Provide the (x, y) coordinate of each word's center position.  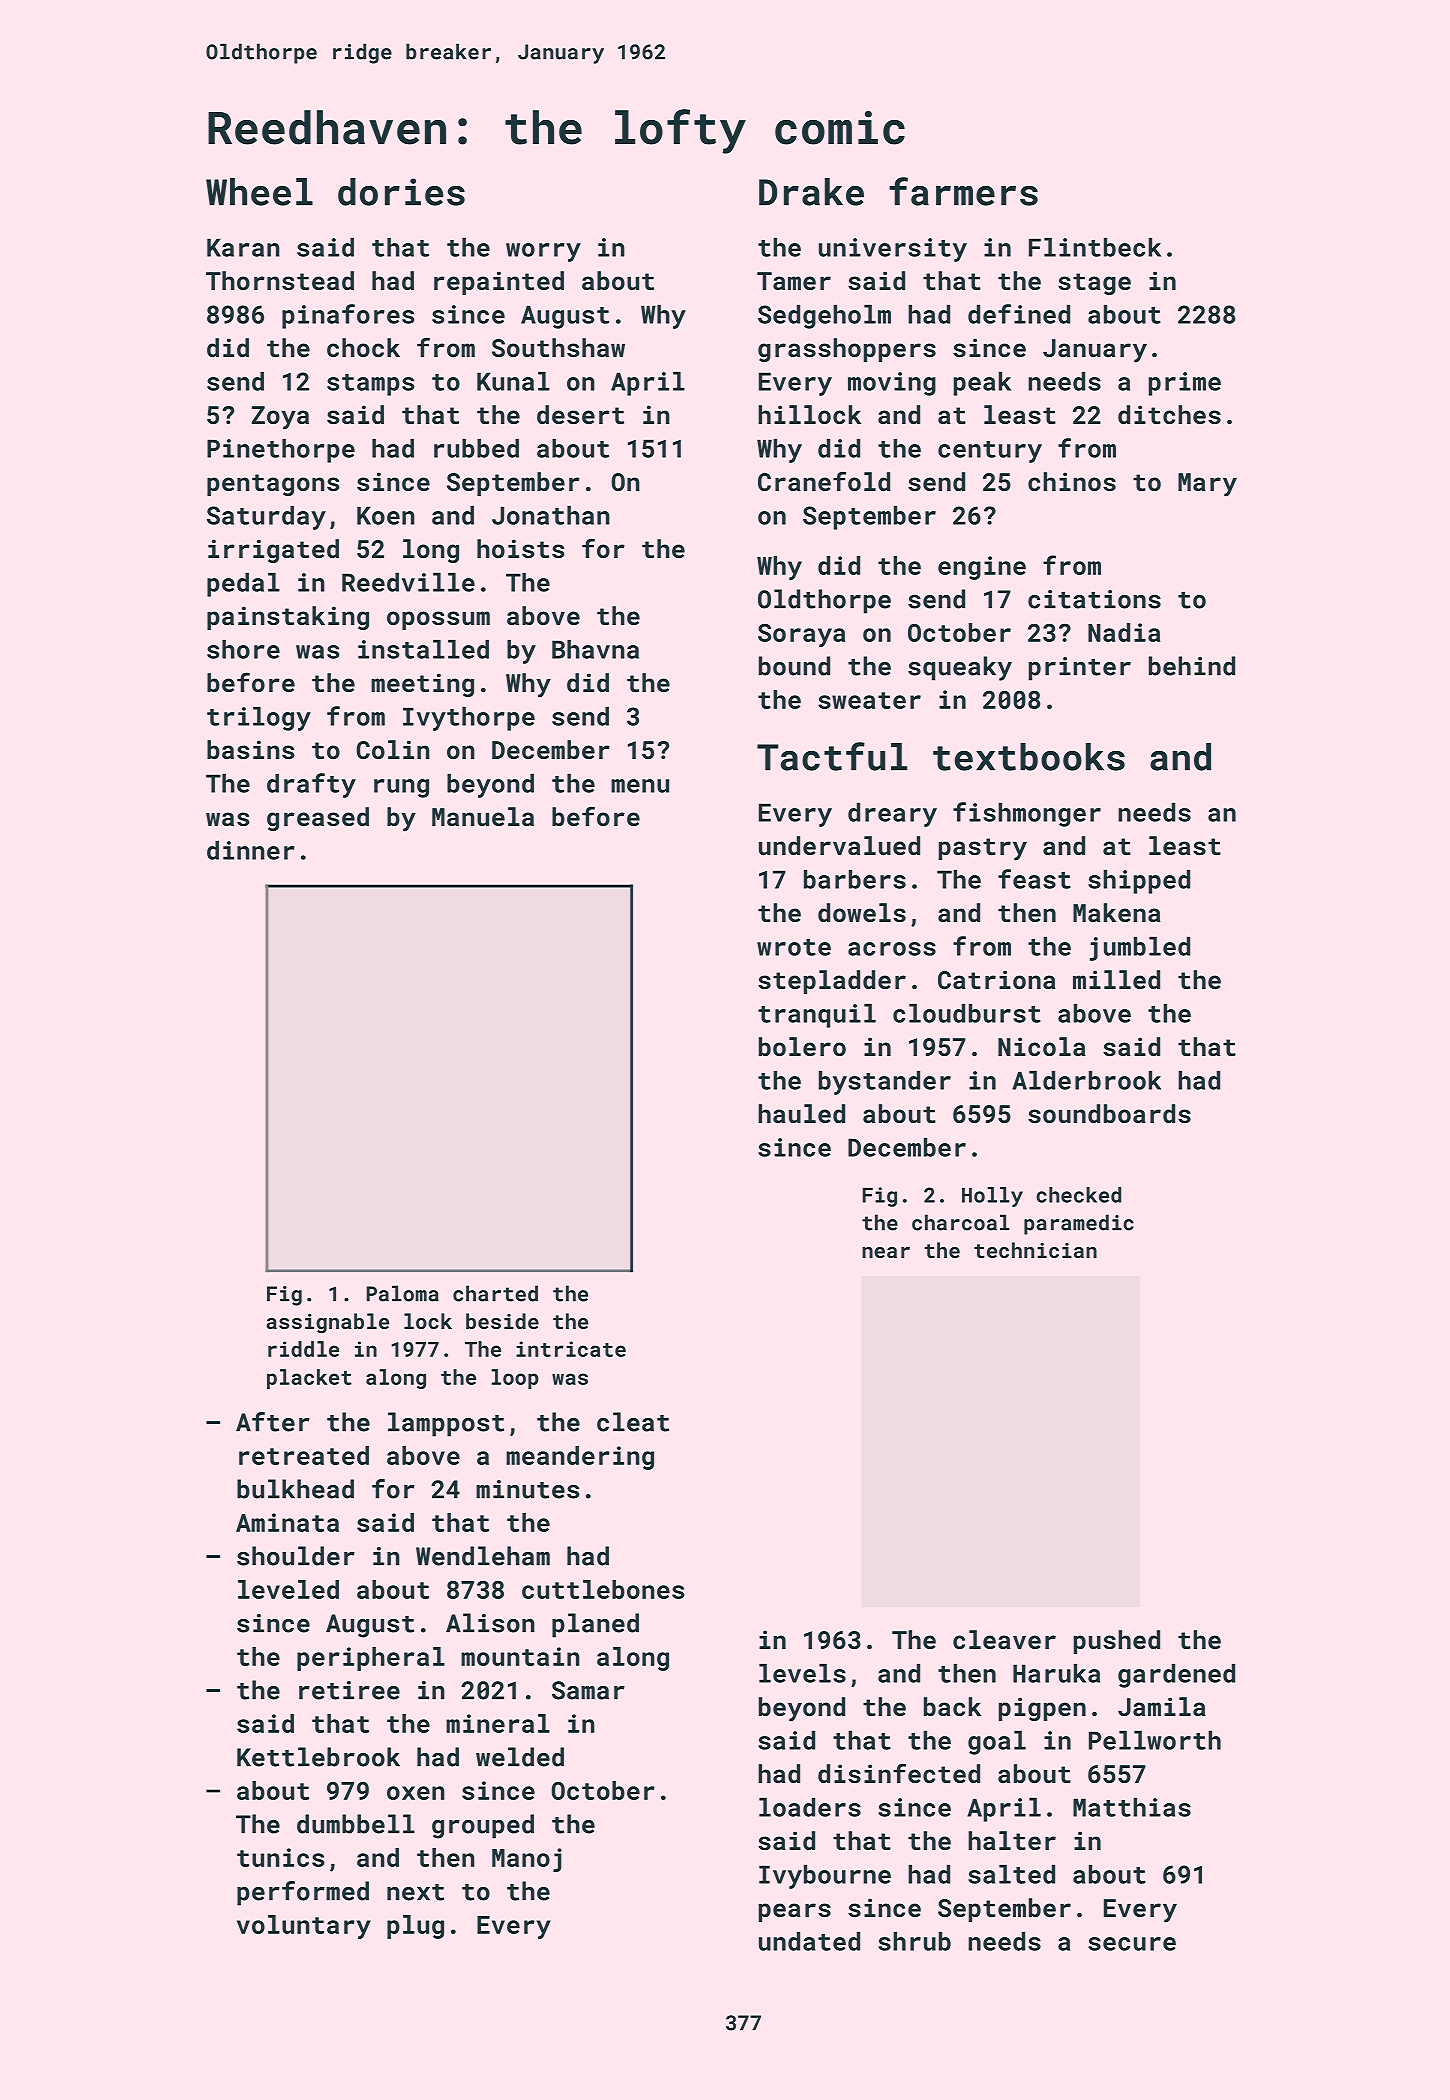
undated (809, 1941)
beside (502, 1321)
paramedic (1079, 1224)
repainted (499, 283)
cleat (633, 1422)
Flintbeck (1095, 247)
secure (1132, 1944)
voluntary (304, 1927)
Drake (811, 192)
